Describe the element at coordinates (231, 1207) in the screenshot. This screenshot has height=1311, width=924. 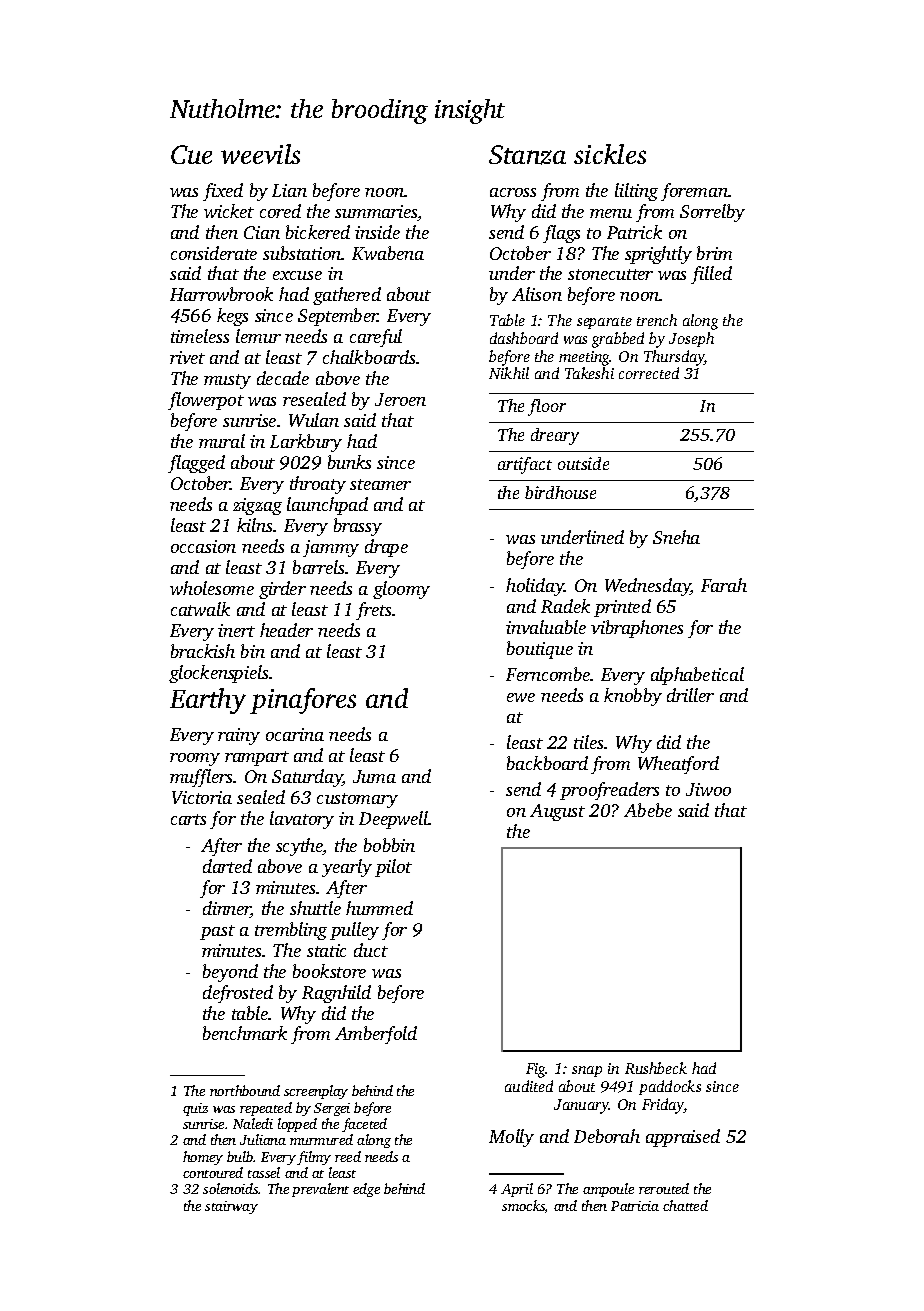
I see `stairway` at that location.
